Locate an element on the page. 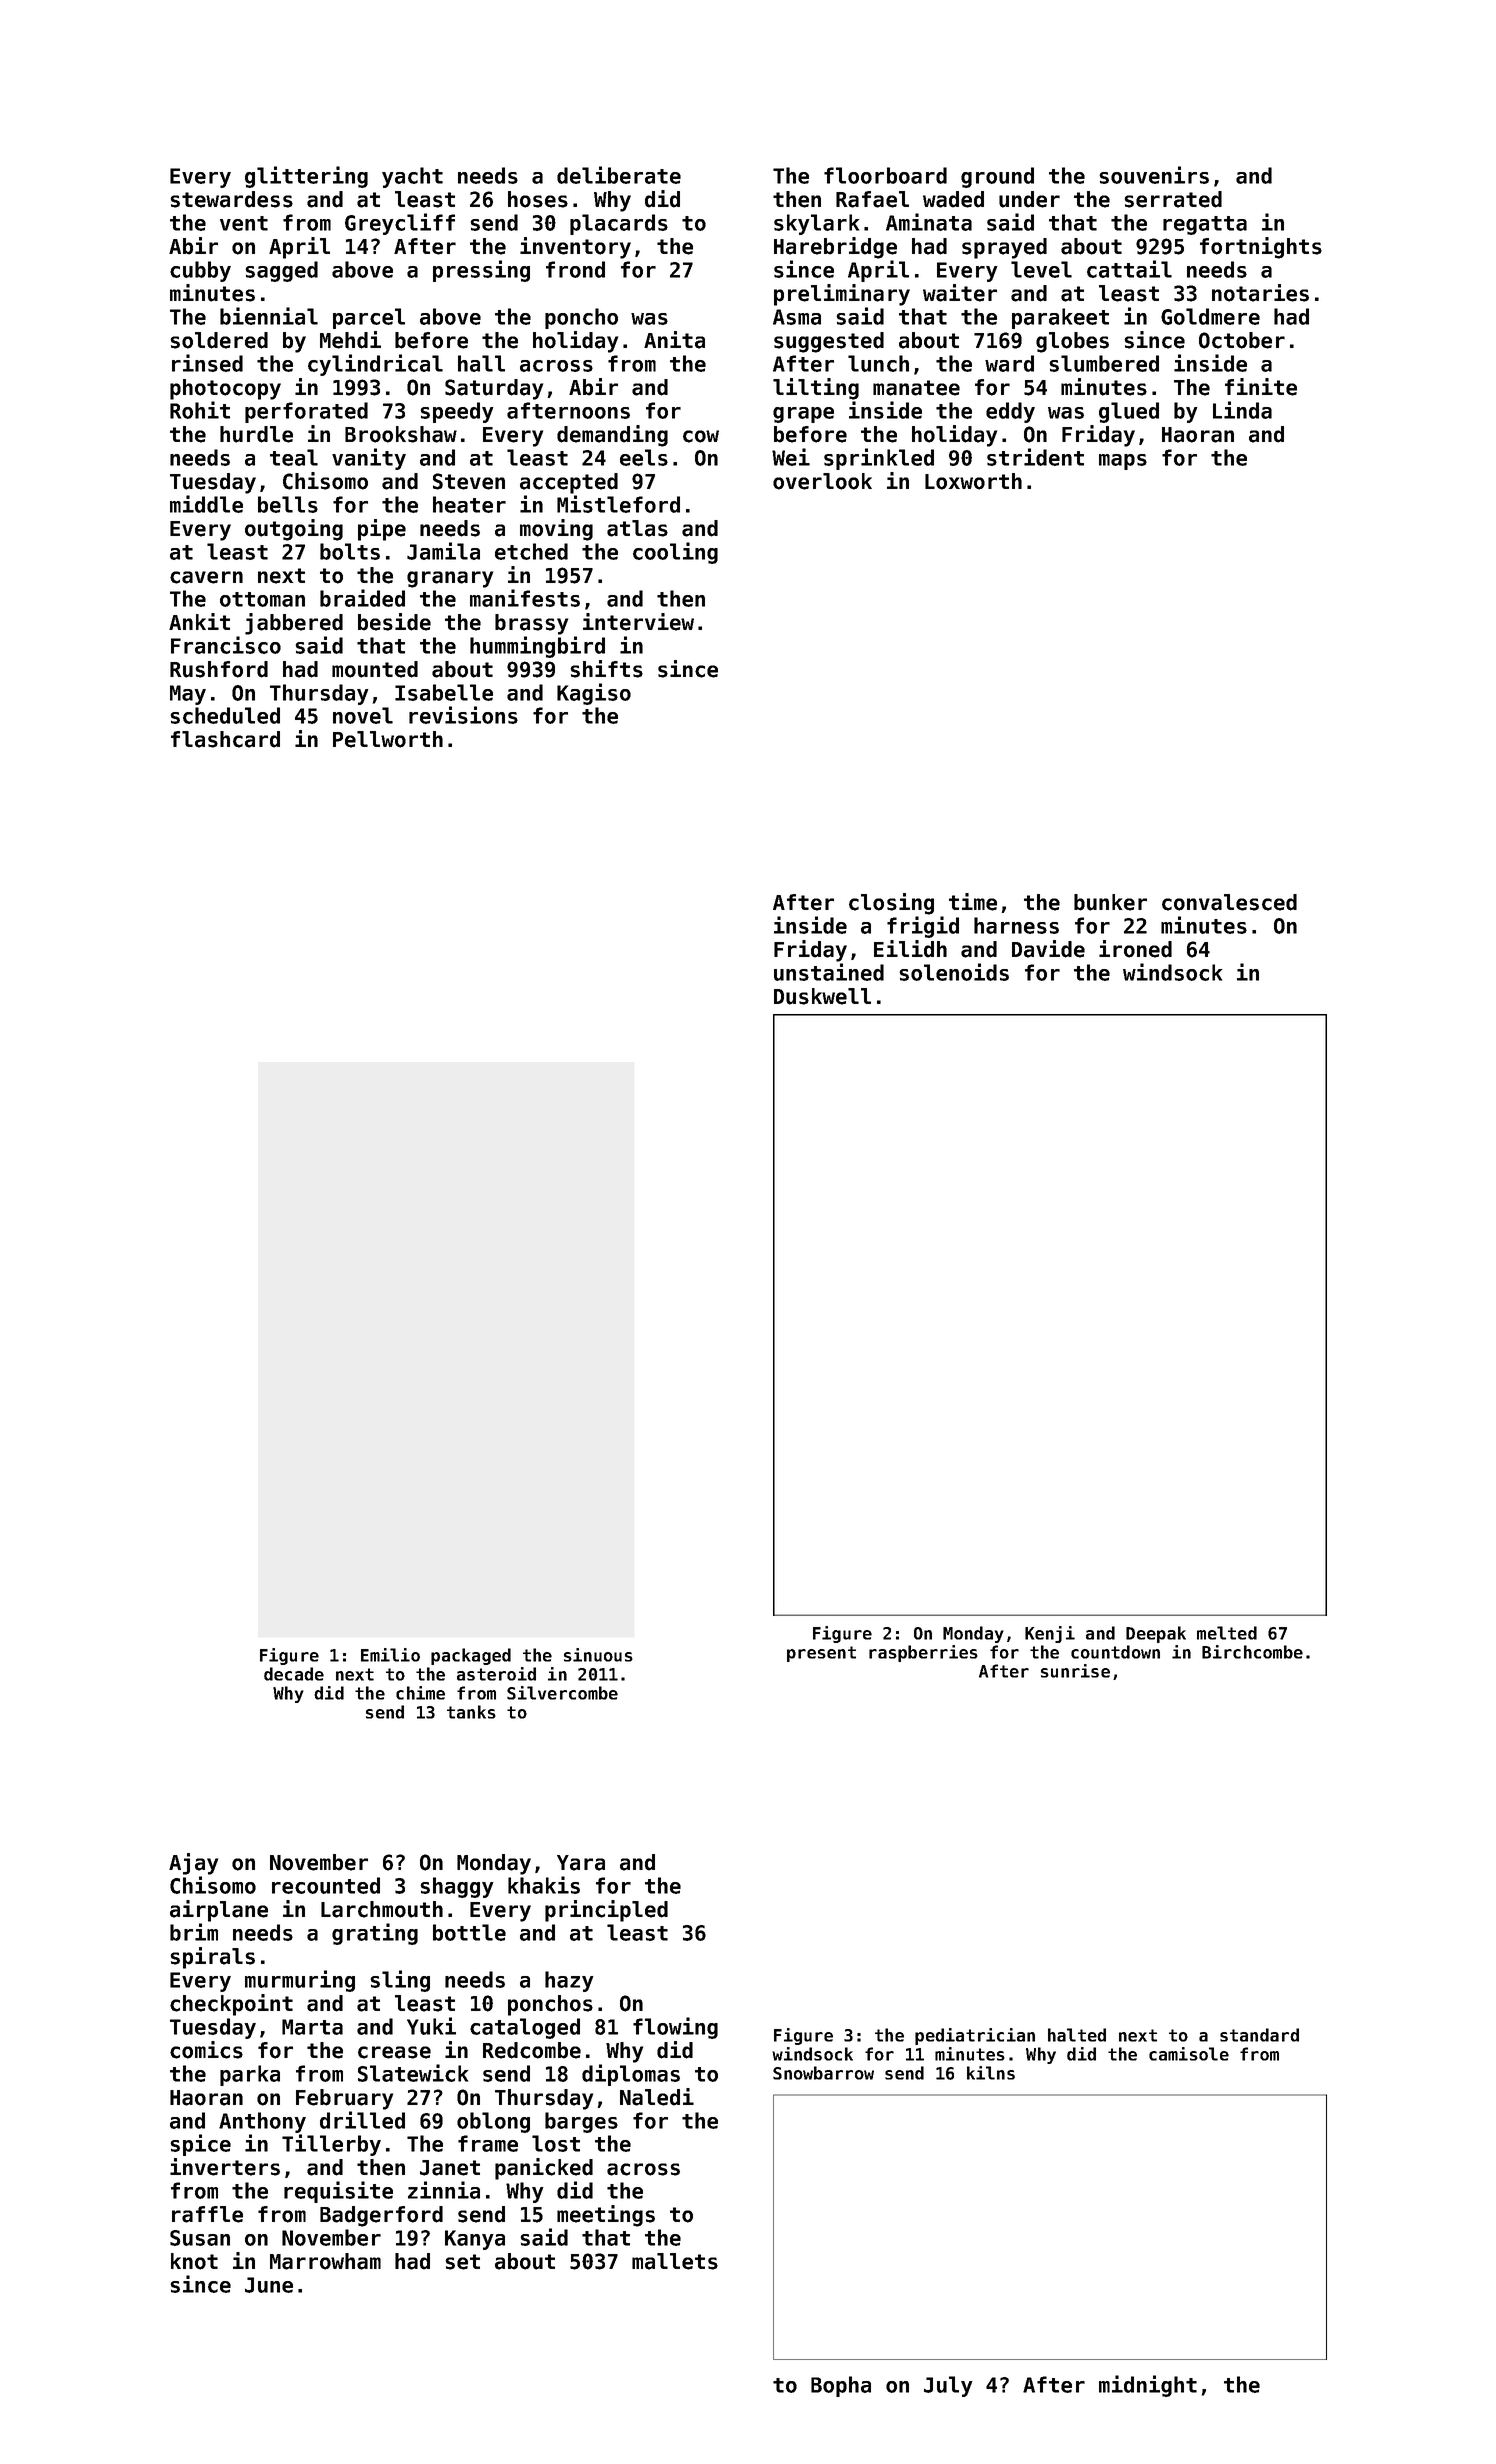  pediatrician is located at coordinates (975, 2036).
